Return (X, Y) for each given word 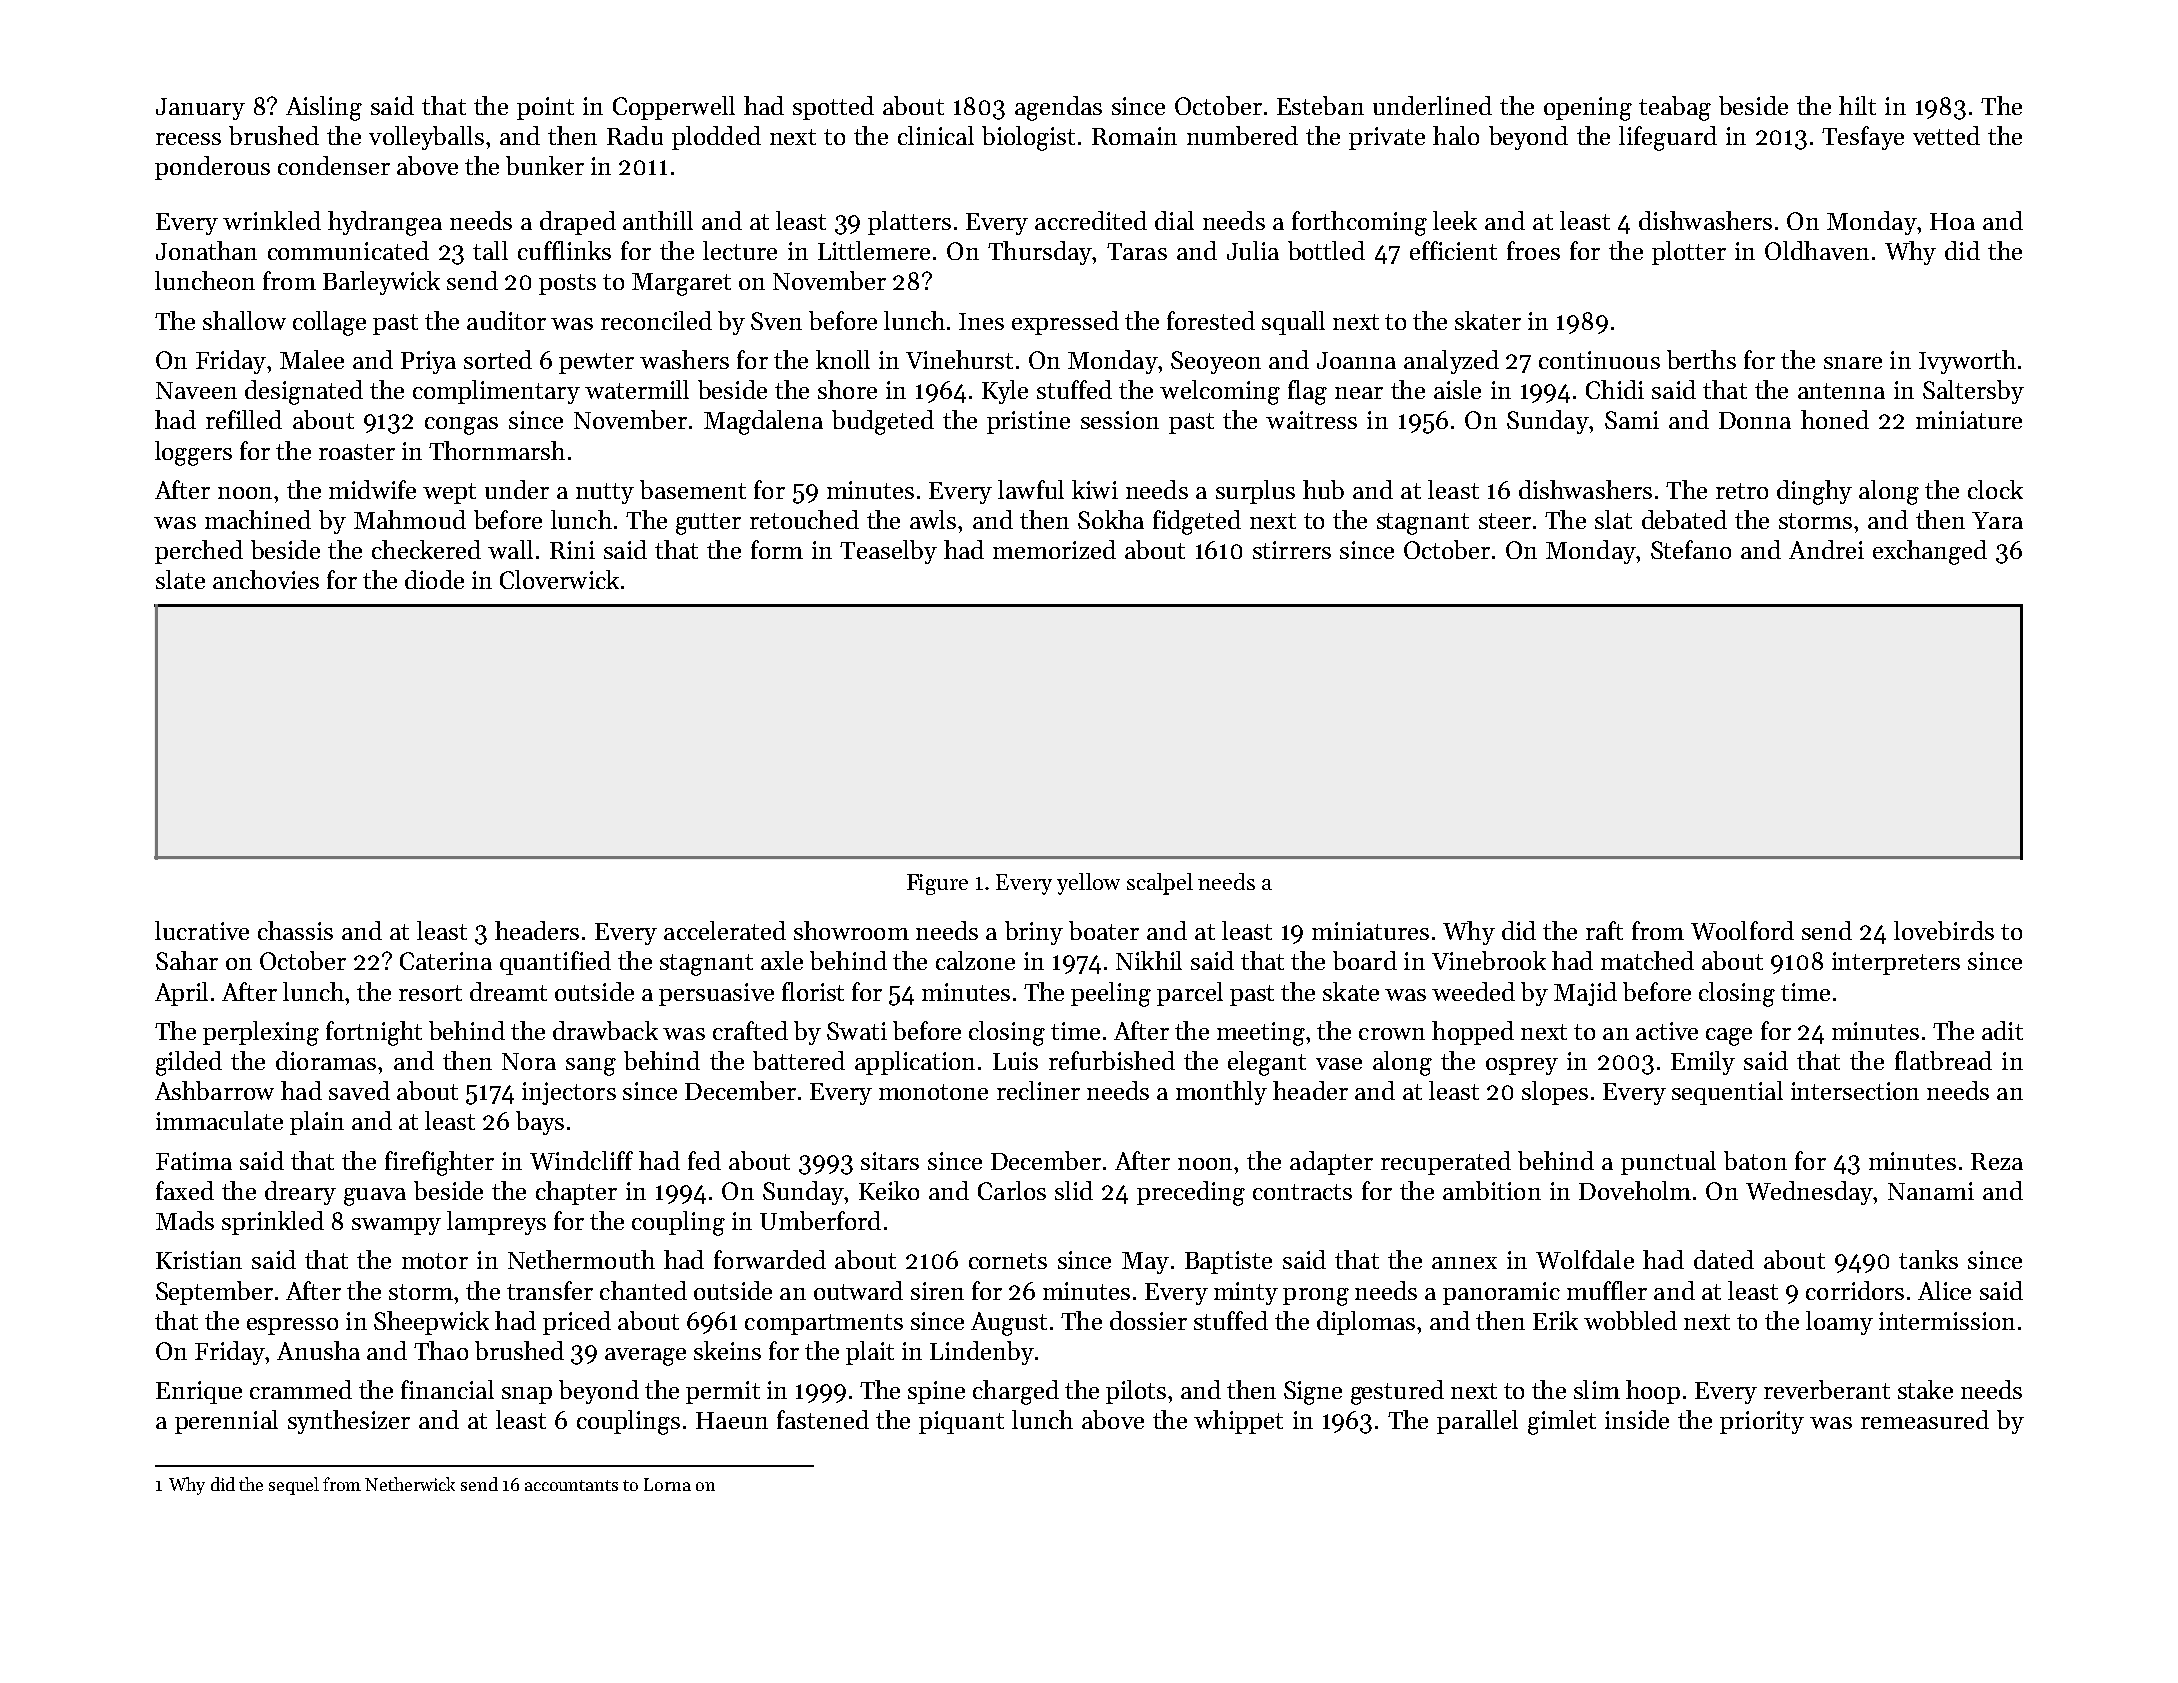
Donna (1755, 420)
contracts (1302, 1192)
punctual (1668, 1163)
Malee (312, 359)
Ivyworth (1967, 362)
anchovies (266, 579)
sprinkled (273, 1223)
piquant (961, 1422)
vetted (1946, 135)
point (545, 108)
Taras (1137, 251)
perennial (226, 1422)
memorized (1054, 549)
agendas (1058, 108)
